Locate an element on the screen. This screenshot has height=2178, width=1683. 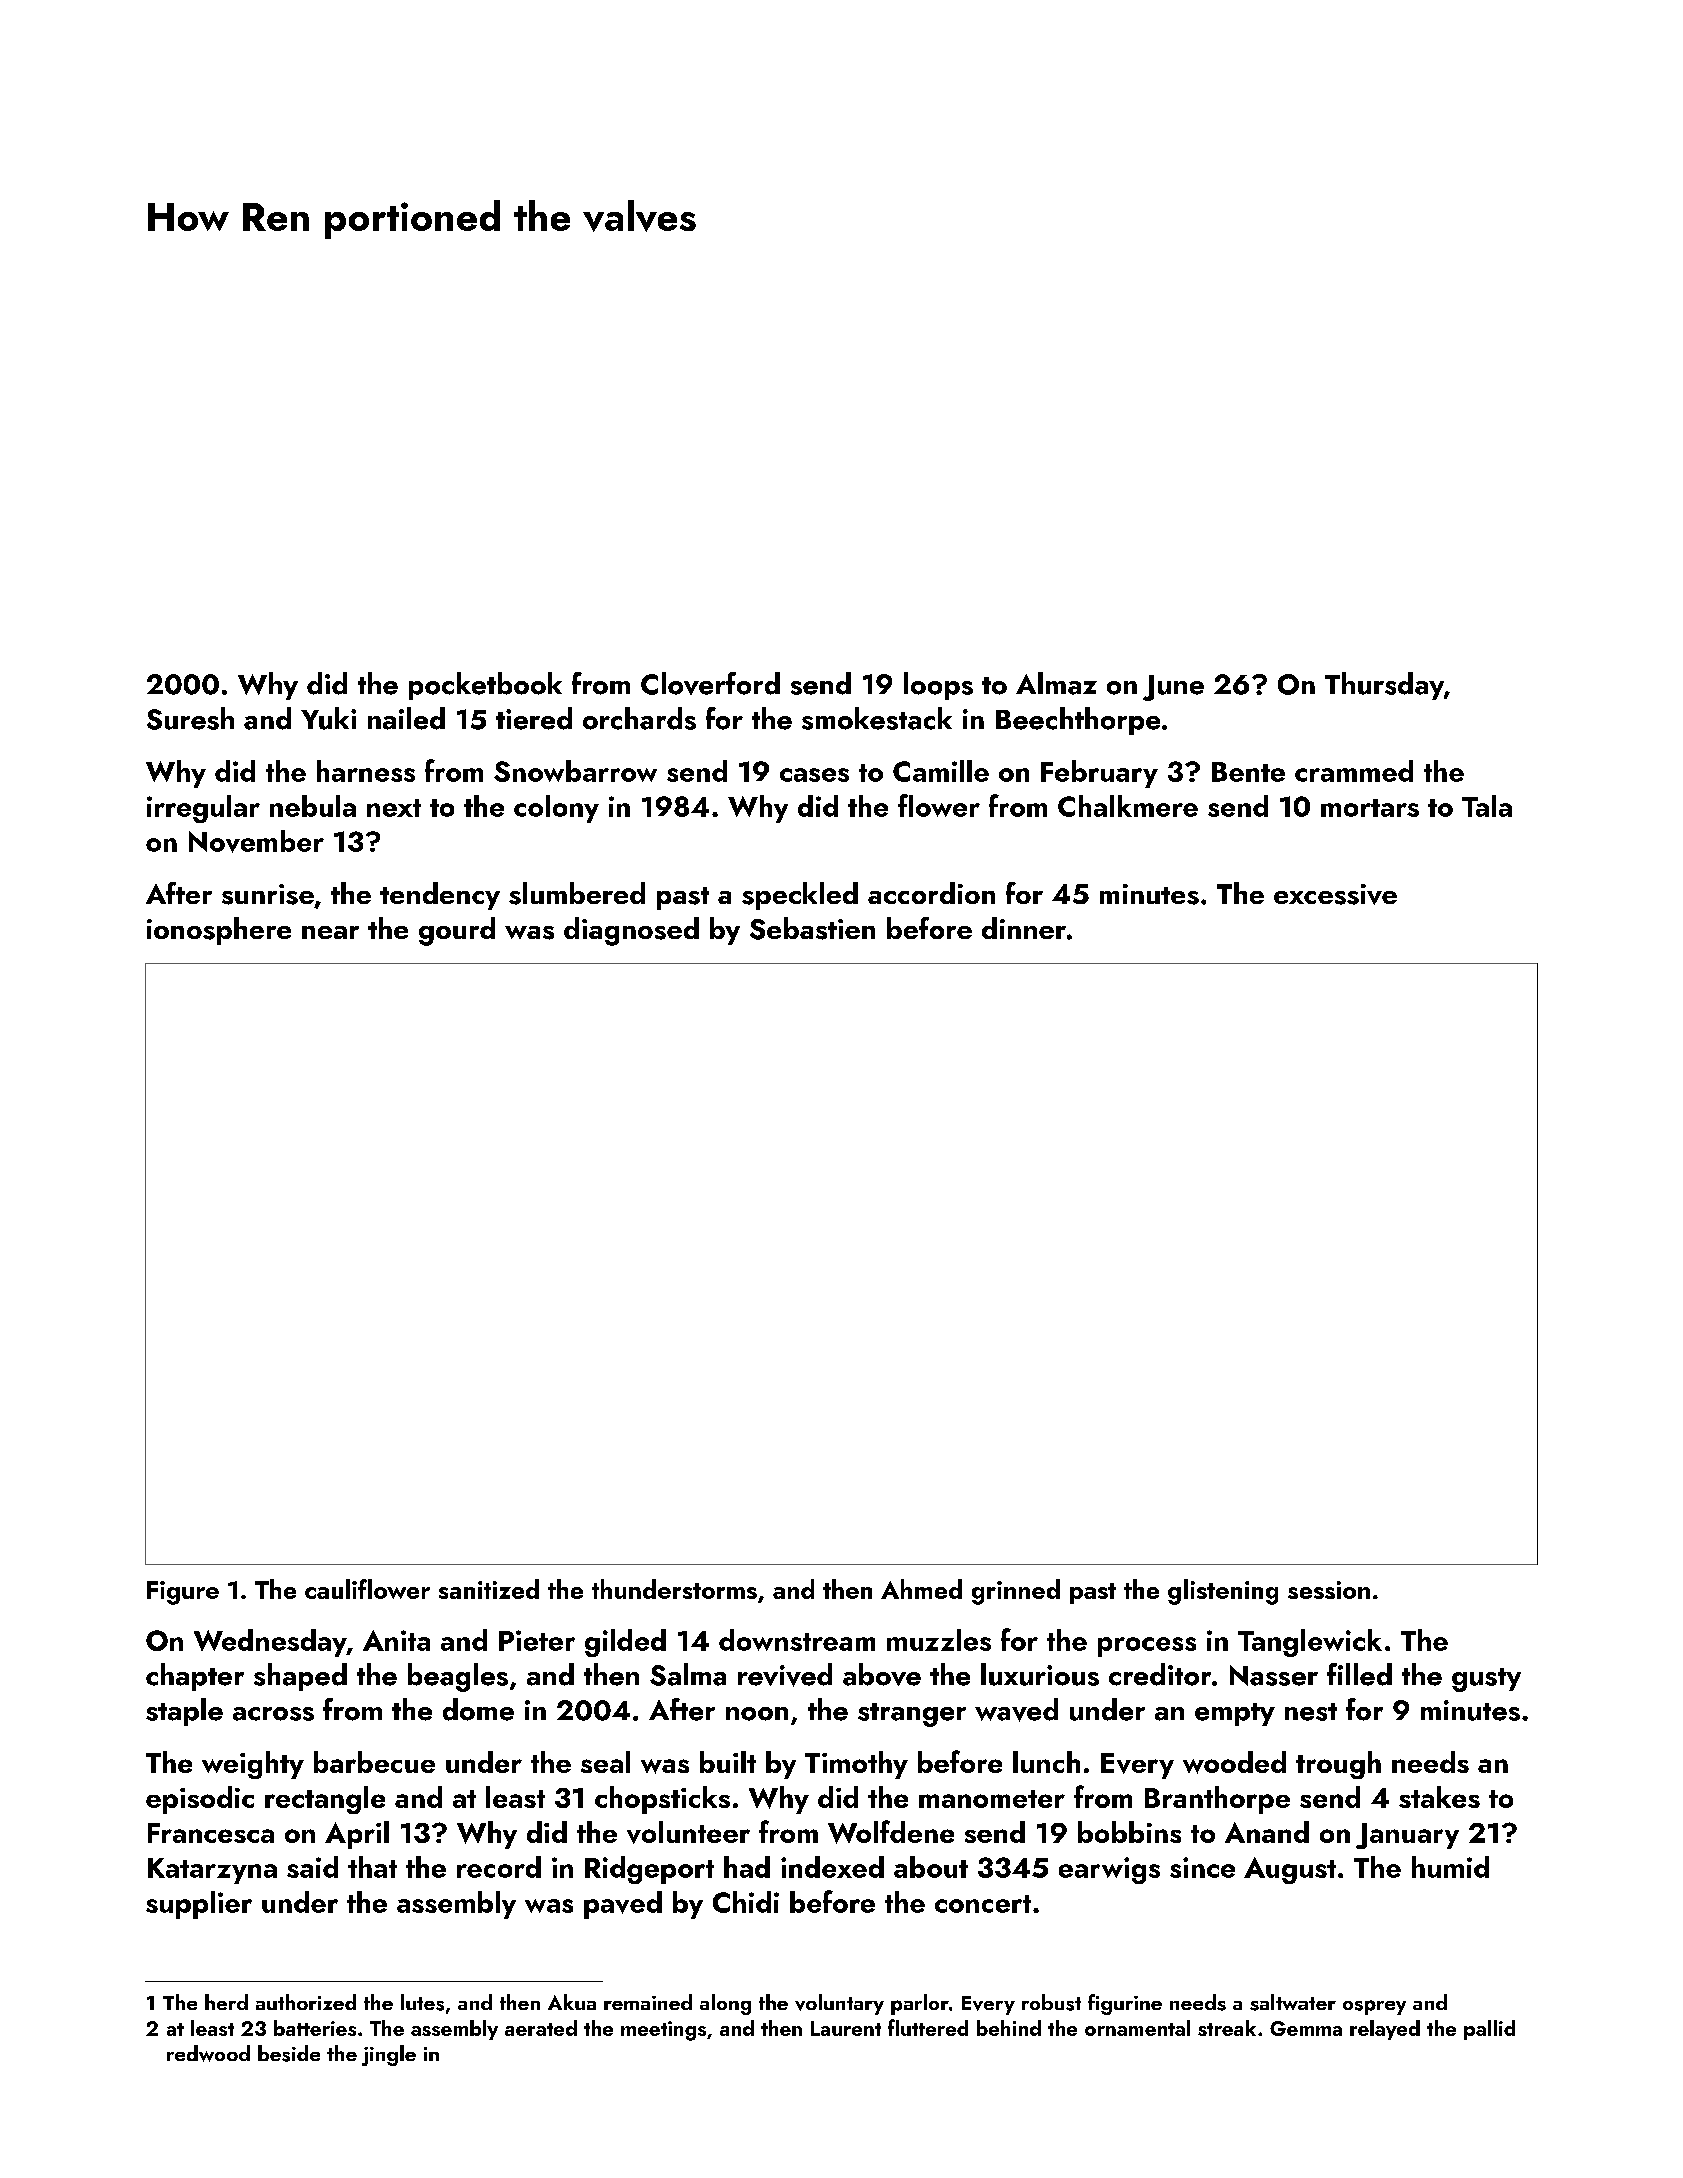
dinner is located at coordinates (1024, 928).
